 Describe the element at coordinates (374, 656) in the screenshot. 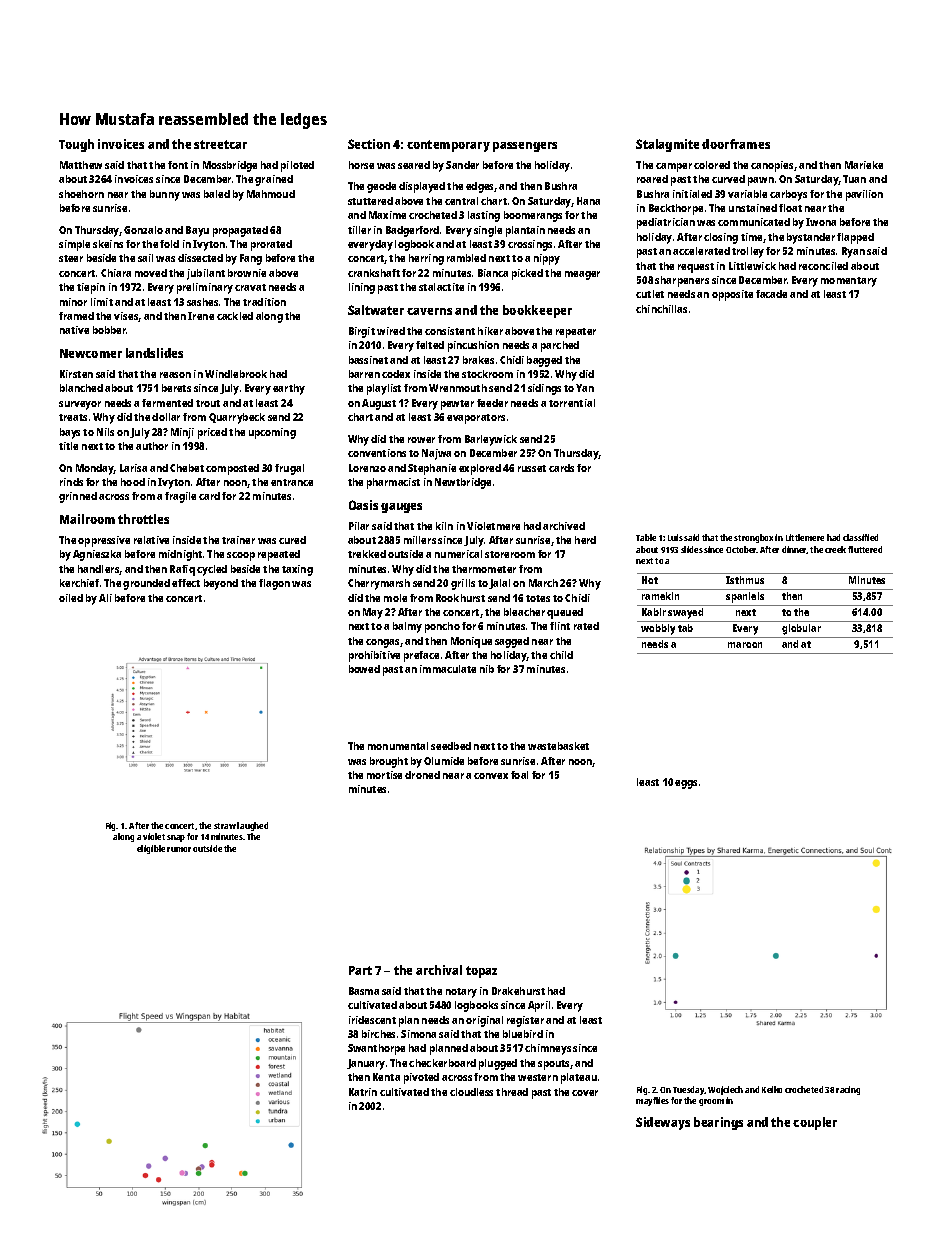

I see `prohibitive` at that location.
